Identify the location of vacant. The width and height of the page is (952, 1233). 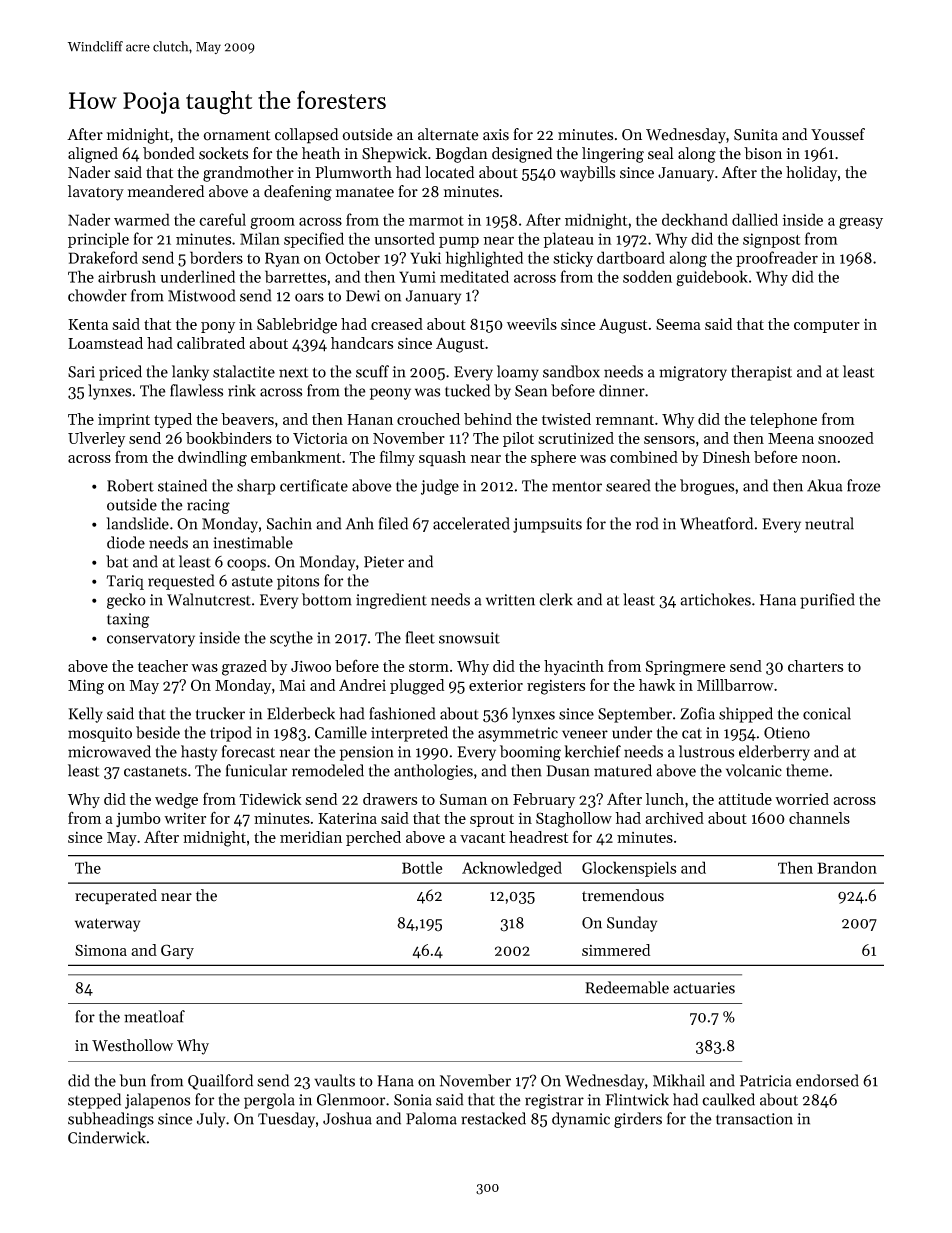
(482, 838).
